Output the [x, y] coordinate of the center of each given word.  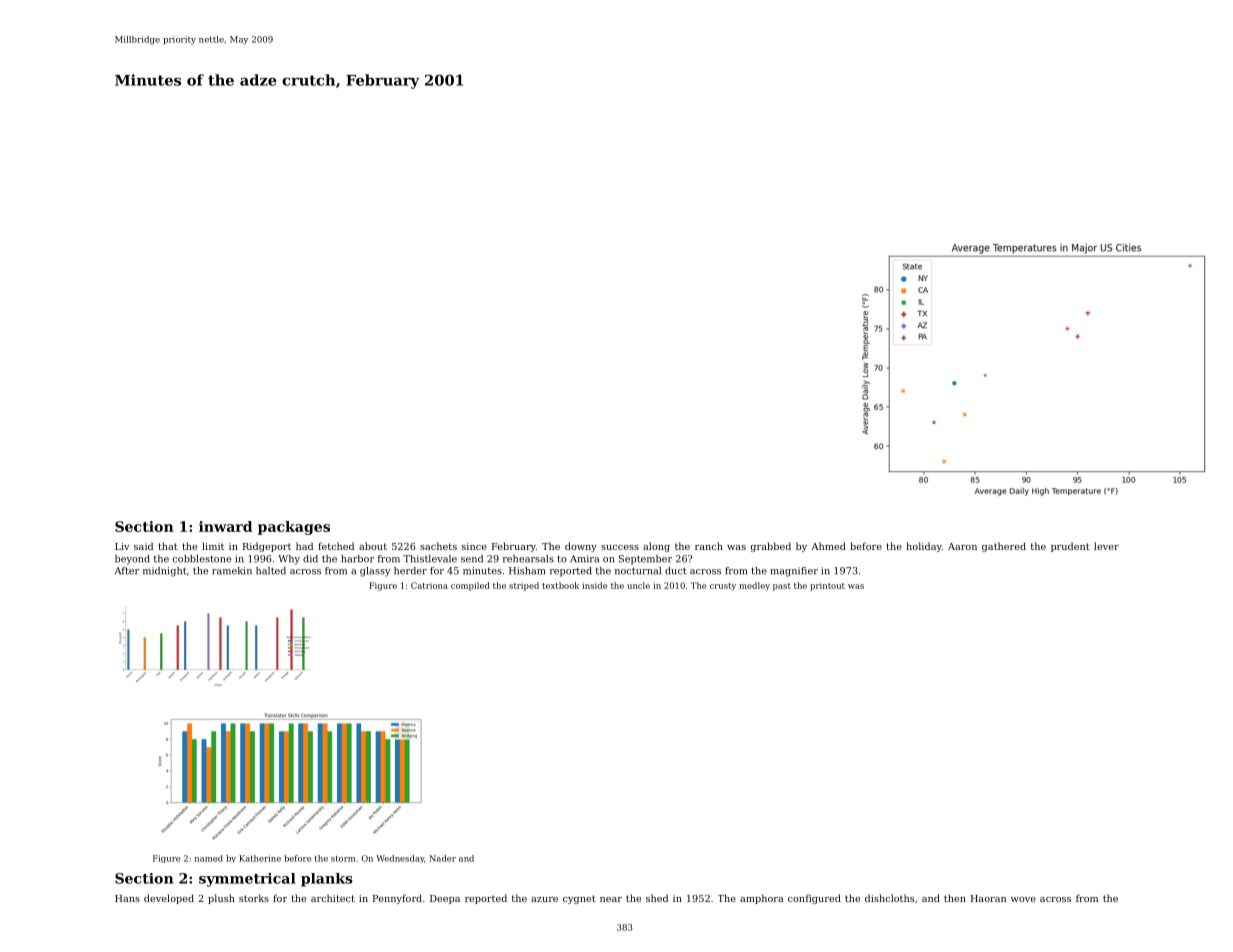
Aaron [962, 546]
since [474, 546]
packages [294, 528]
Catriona [429, 585]
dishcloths [889, 898]
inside [594, 585]
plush [221, 899]
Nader [442, 858]
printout [827, 586]
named [209, 858]
